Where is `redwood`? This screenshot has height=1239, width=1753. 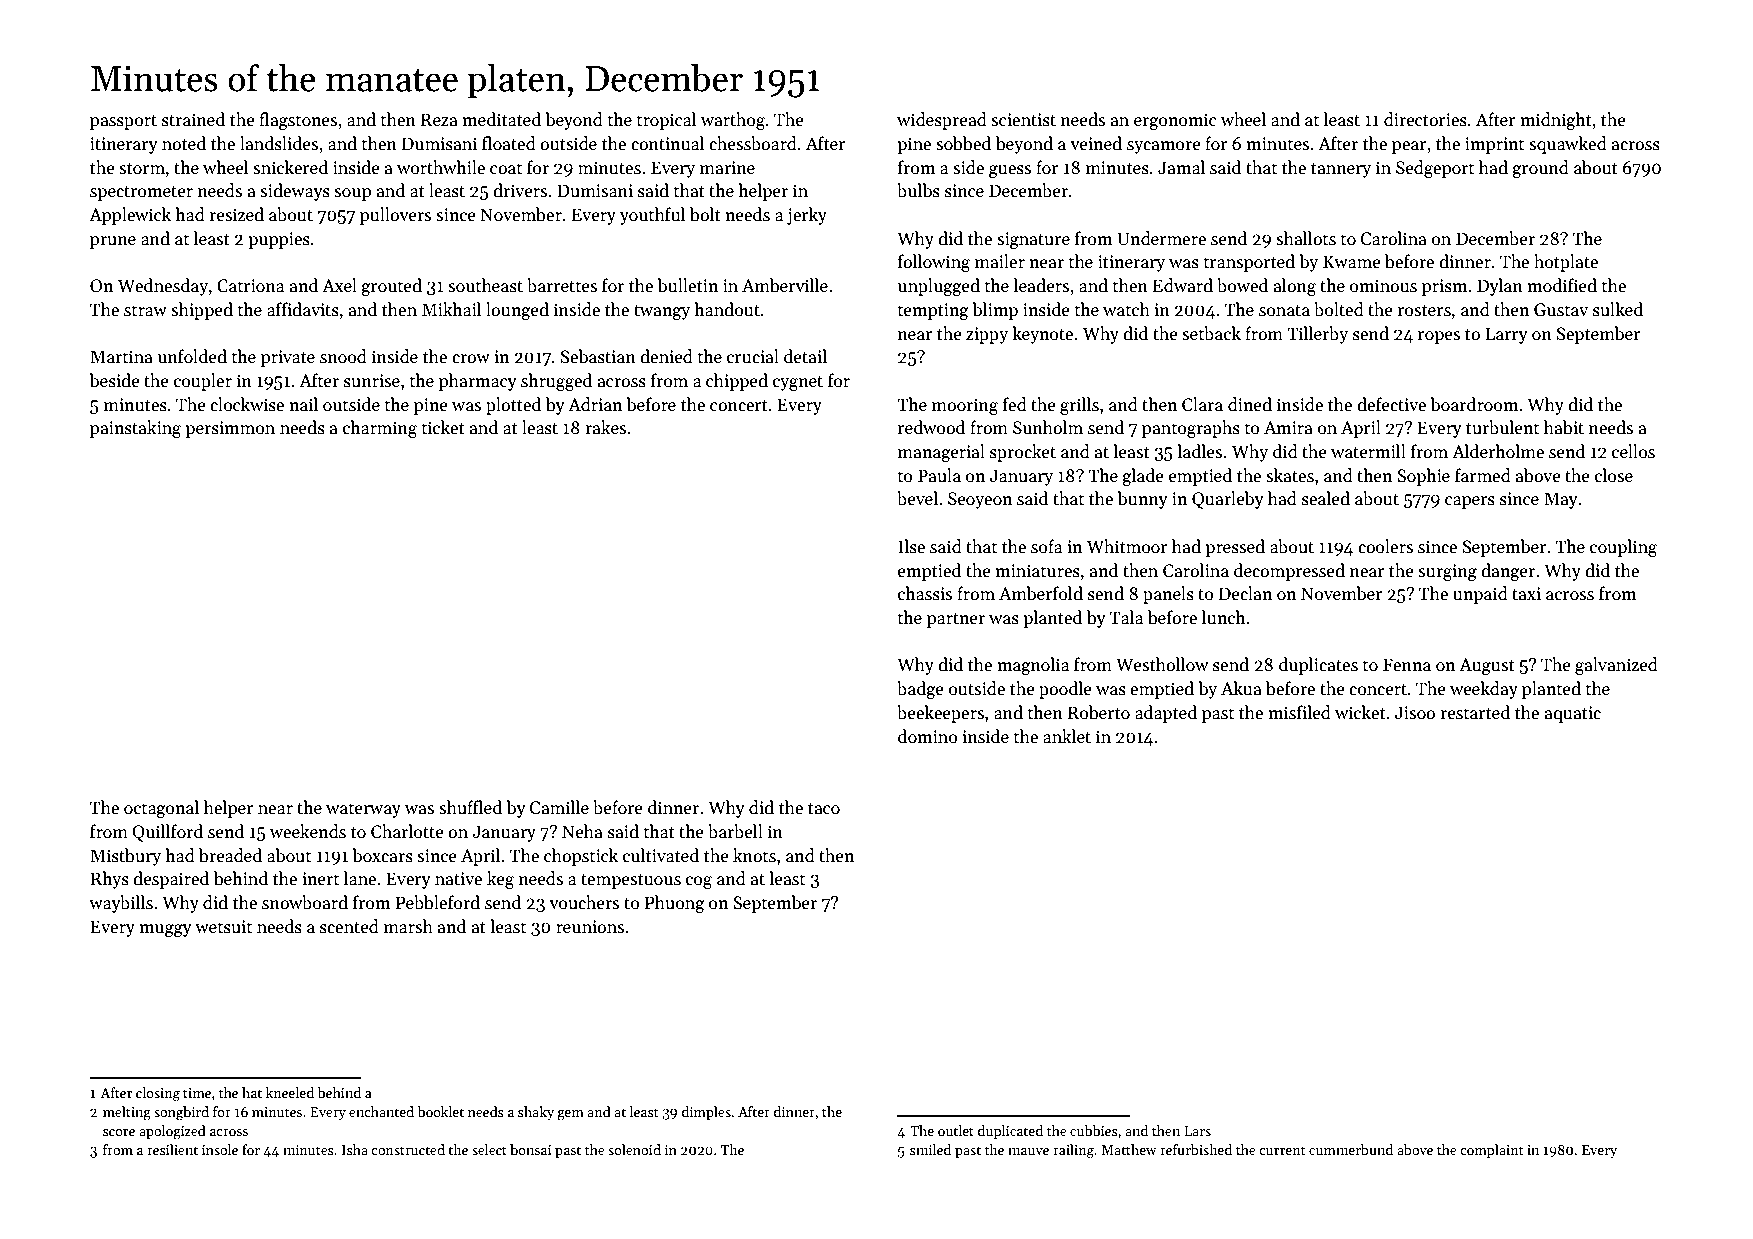 redwood is located at coordinates (931, 427).
